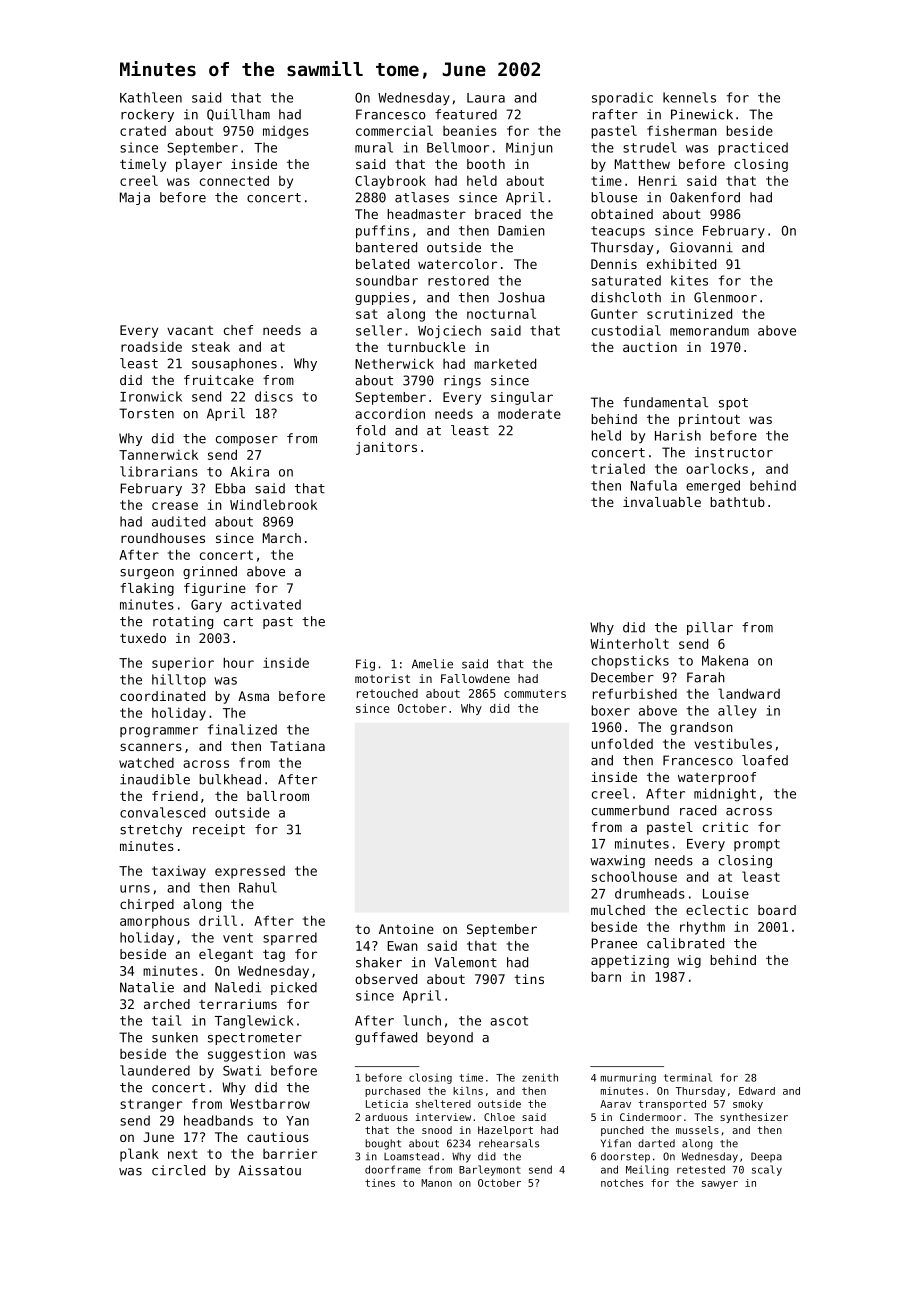 This image has height=1308, width=924. I want to click on discs, so click(274, 396).
